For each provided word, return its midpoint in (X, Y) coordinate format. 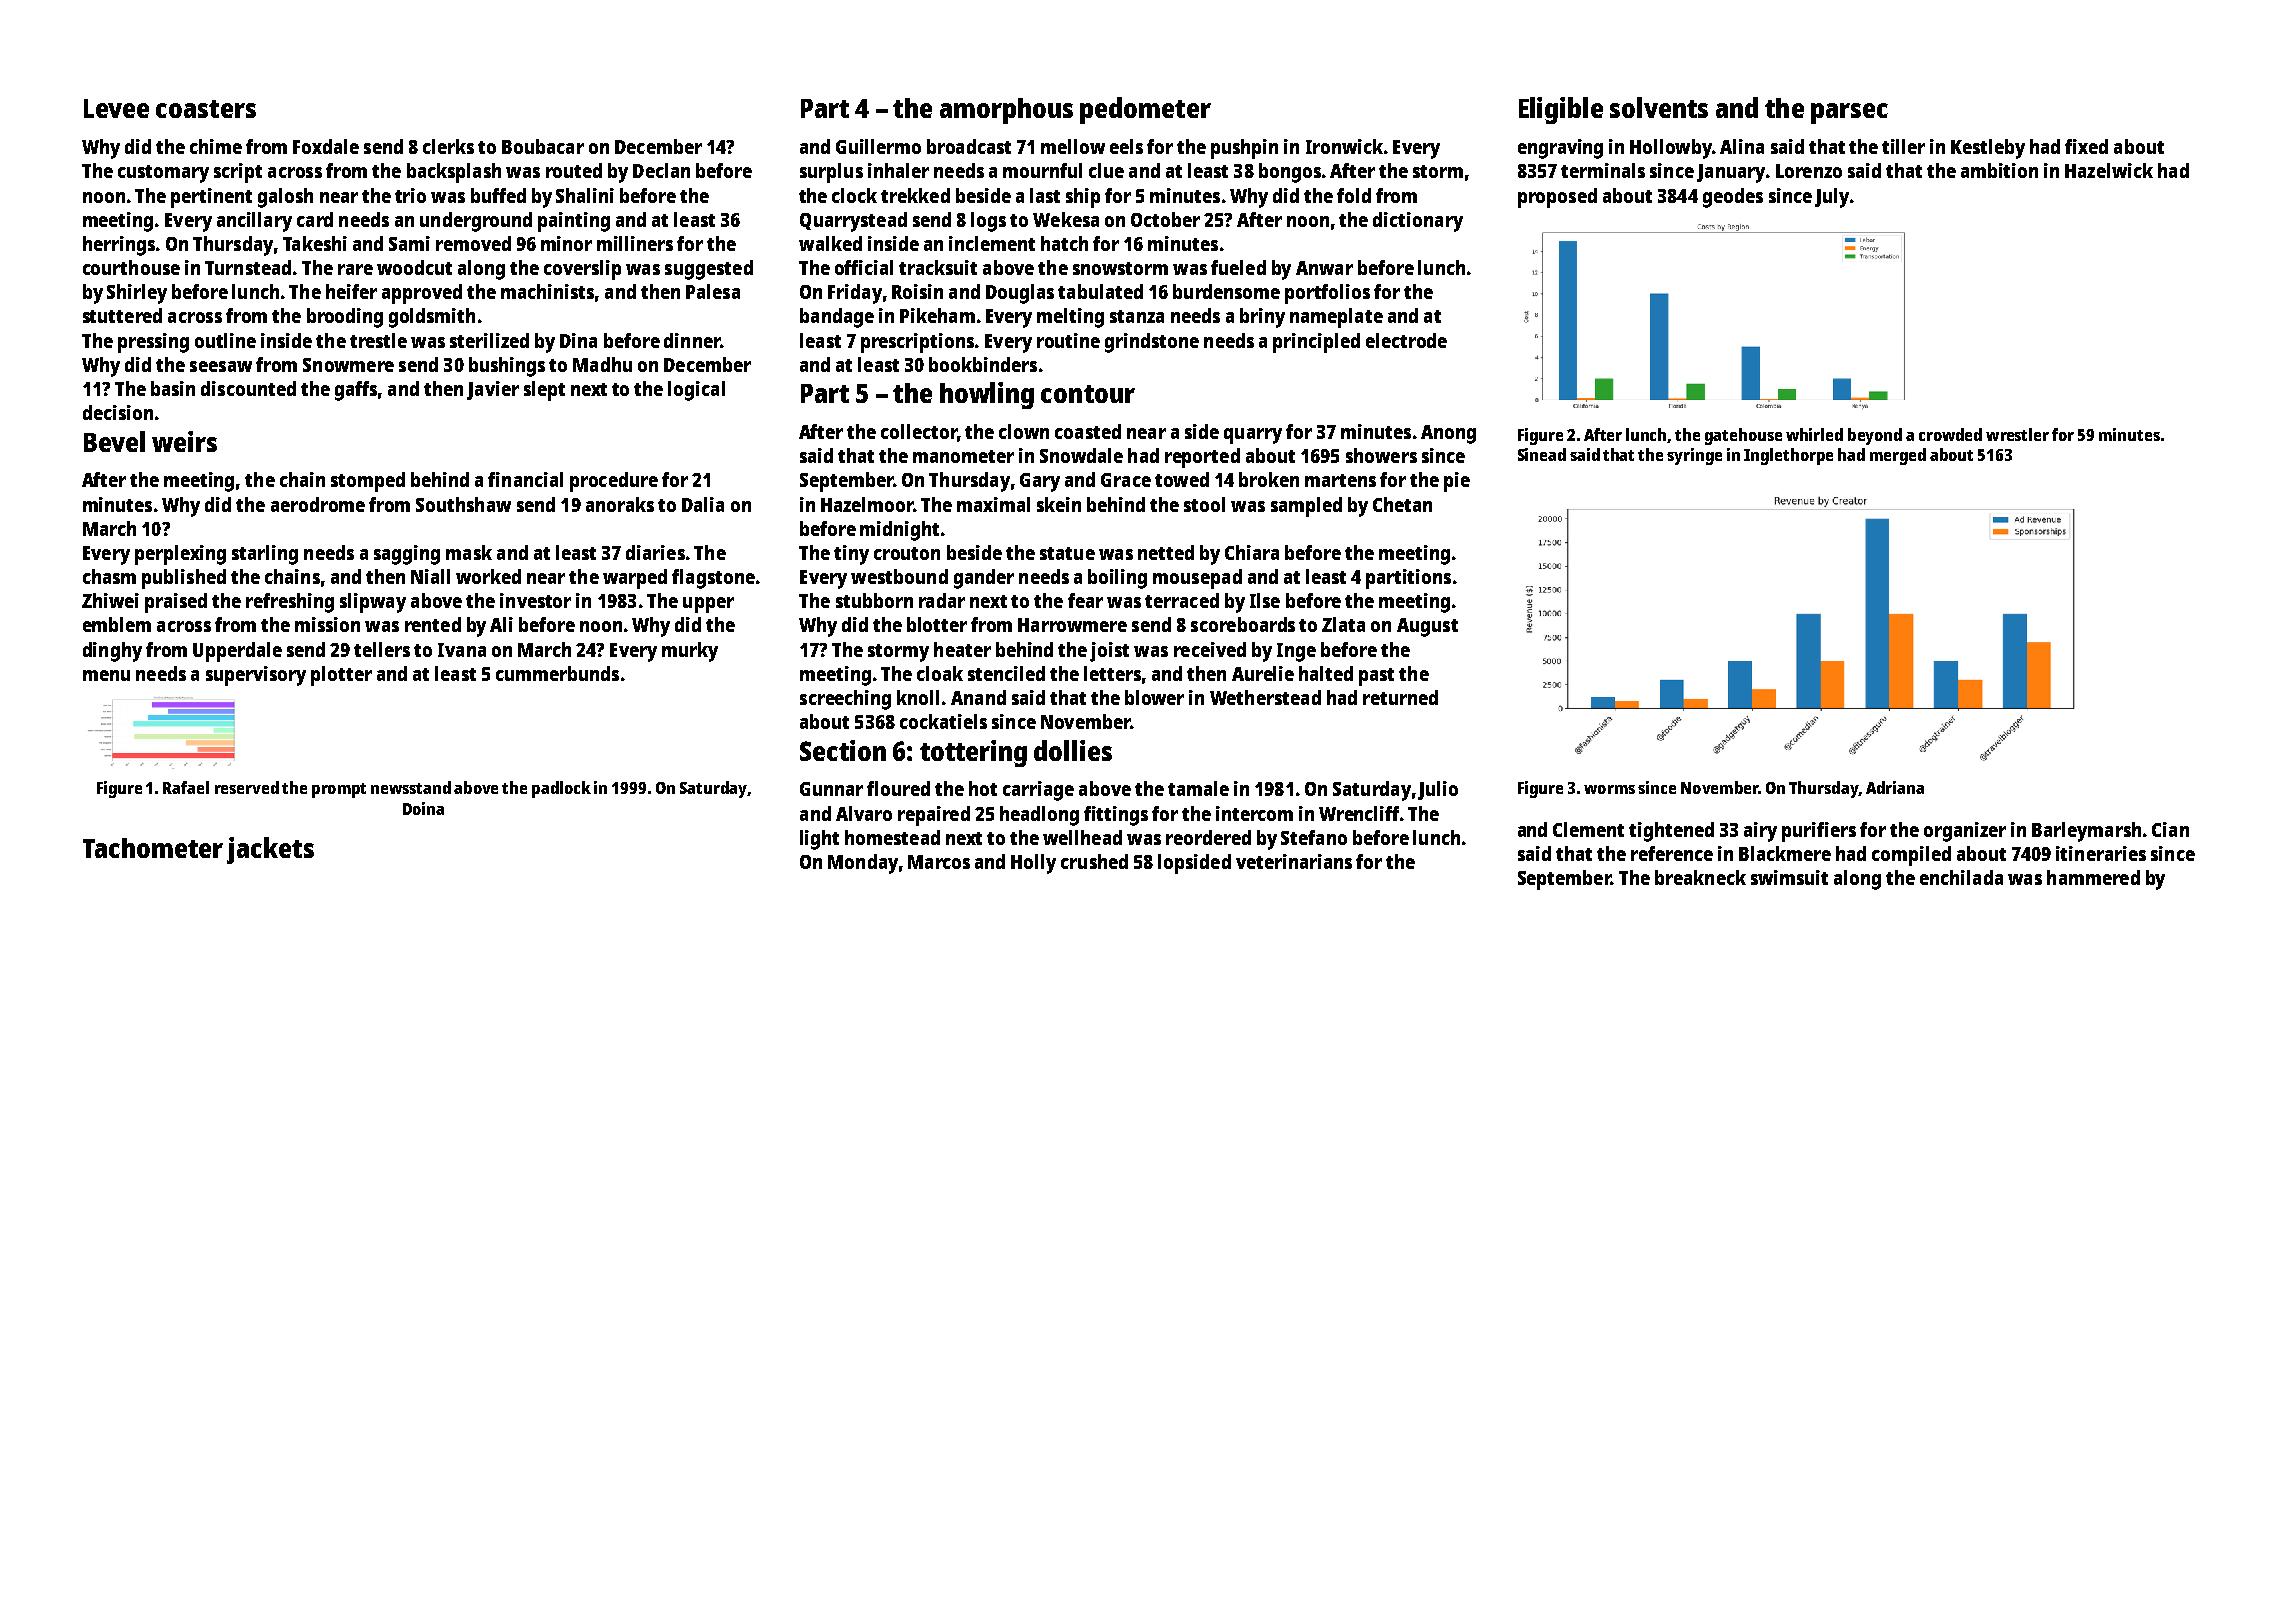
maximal (993, 504)
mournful (1042, 170)
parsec (1849, 113)
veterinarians (1294, 861)
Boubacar (543, 146)
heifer (351, 291)
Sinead (1542, 454)
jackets (270, 850)
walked (830, 243)
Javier (493, 390)
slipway (373, 603)
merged (1898, 456)
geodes (1733, 198)
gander (984, 579)
